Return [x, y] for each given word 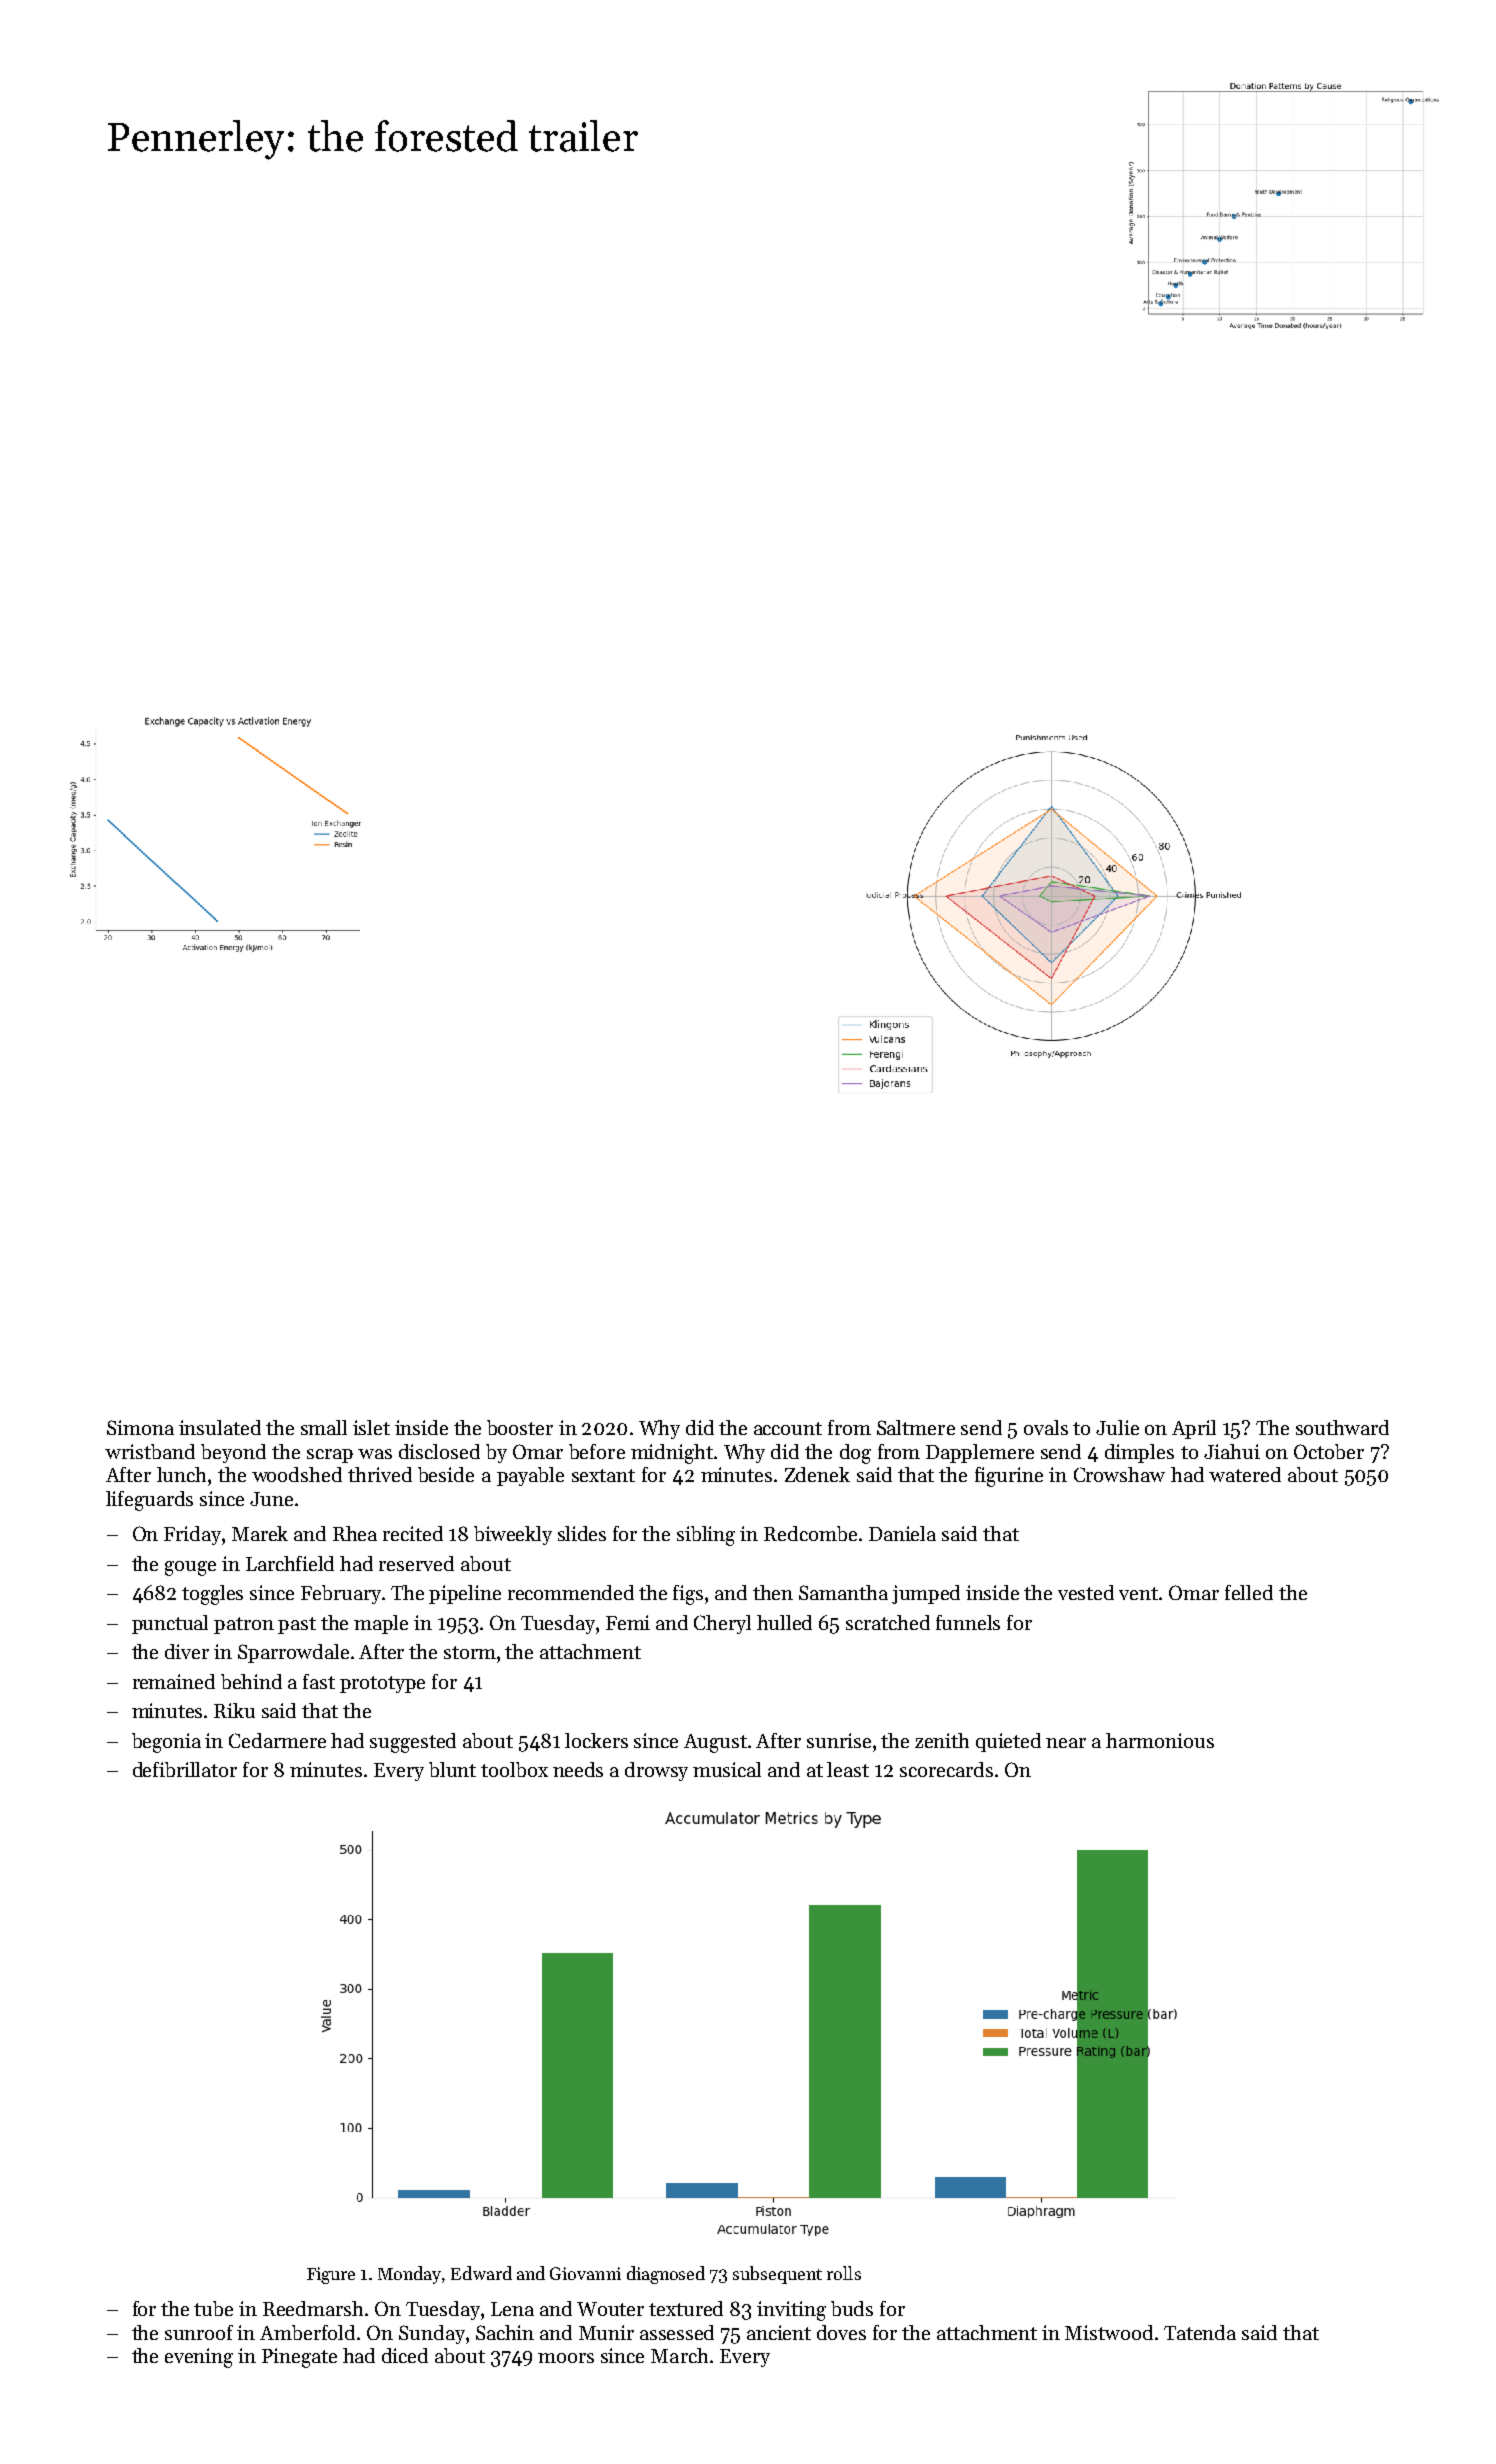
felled [1249, 1592]
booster [520, 1427]
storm [470, 1652]
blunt [452, 1769]
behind [251, 1681]
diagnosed [666, 2275]
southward [1342, 1427]
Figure [331, 2275]
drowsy [656, 1771]
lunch [181, 1474]
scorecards [946, 1769]
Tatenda [1200, 2332]
